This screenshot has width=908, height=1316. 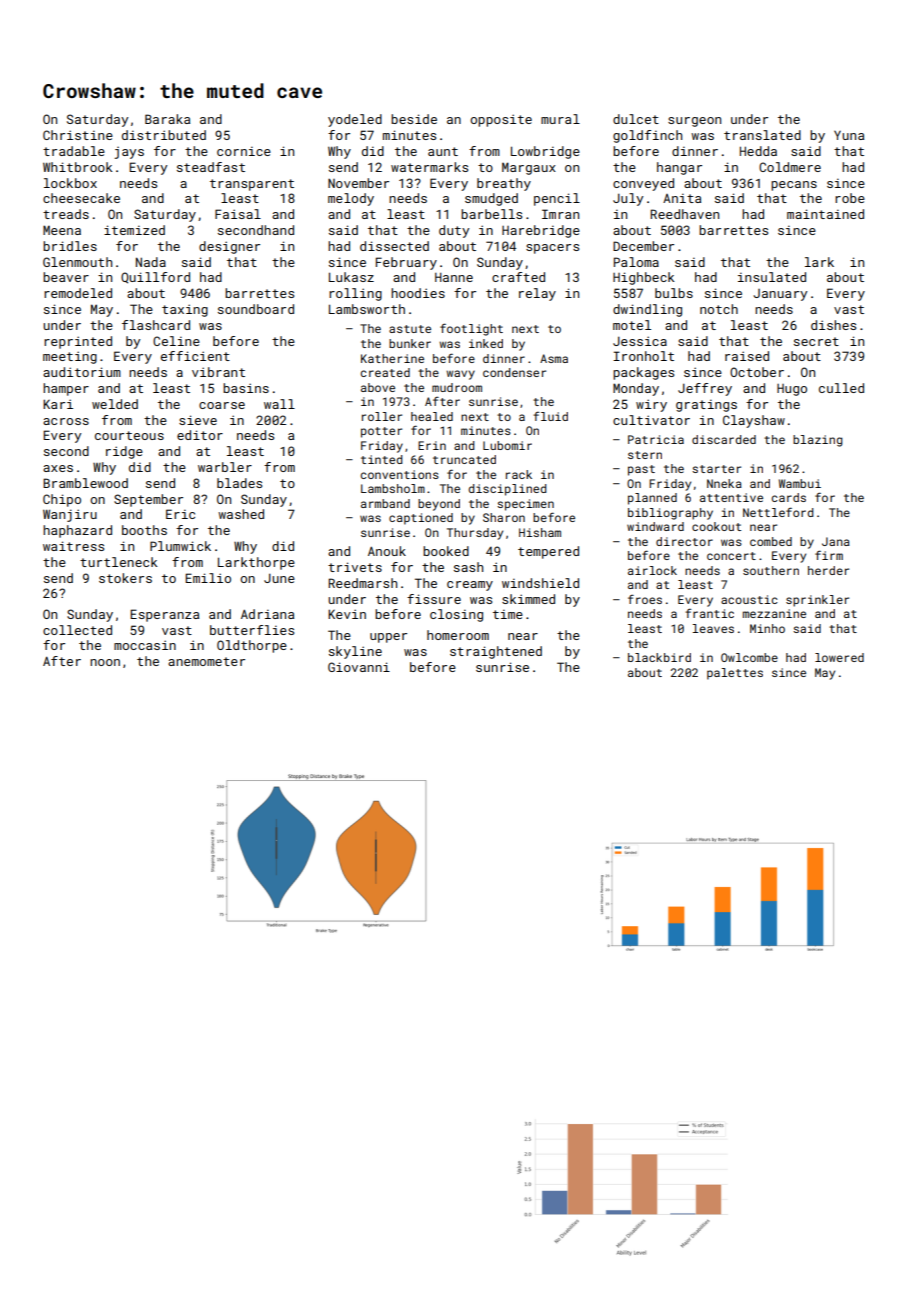 What do you see at coordinates (378, 387) in the screenshot?
I see `above` at bounding box center [378, 387].
